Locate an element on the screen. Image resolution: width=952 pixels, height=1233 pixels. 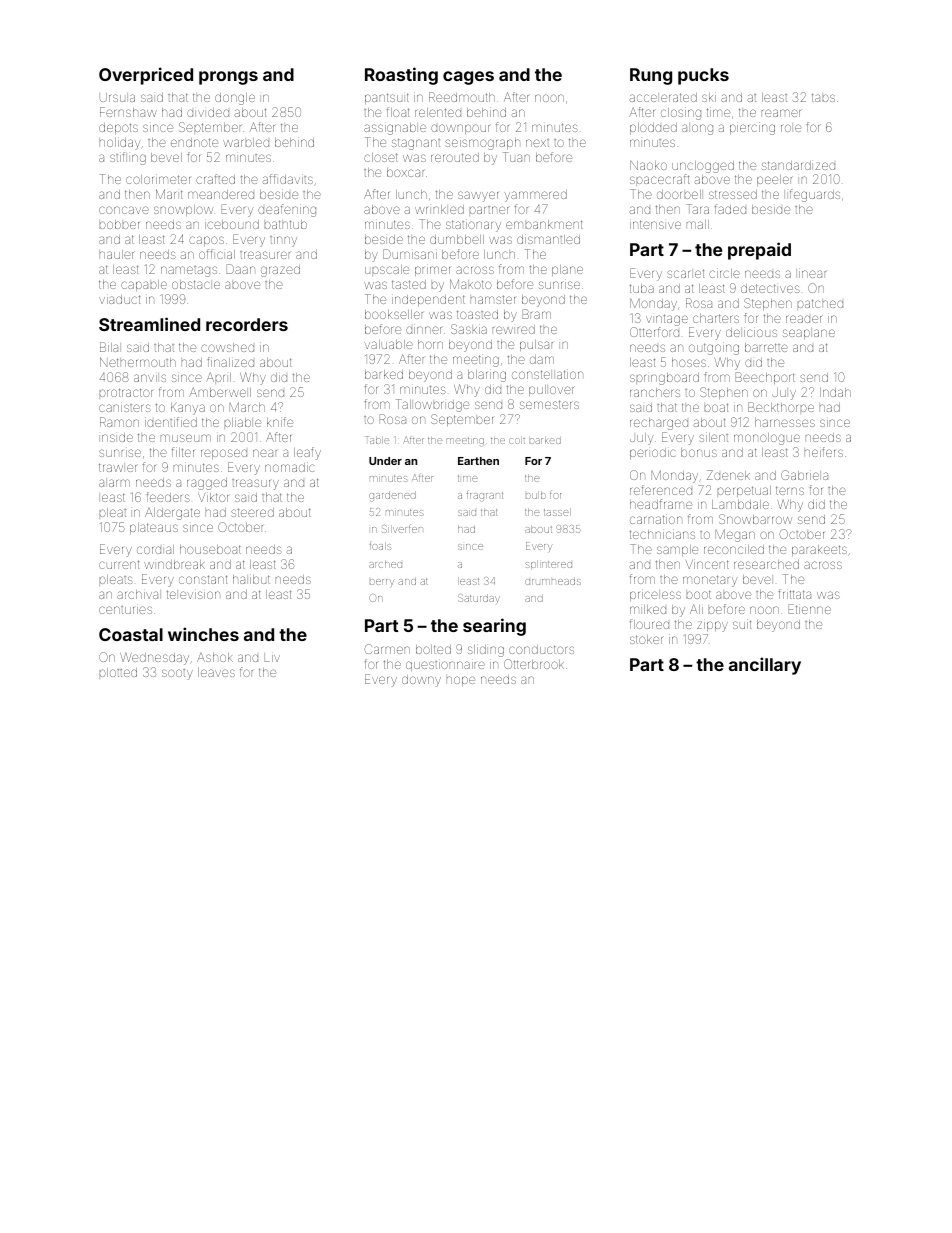
sooty is located at coordinates (177, 674).
